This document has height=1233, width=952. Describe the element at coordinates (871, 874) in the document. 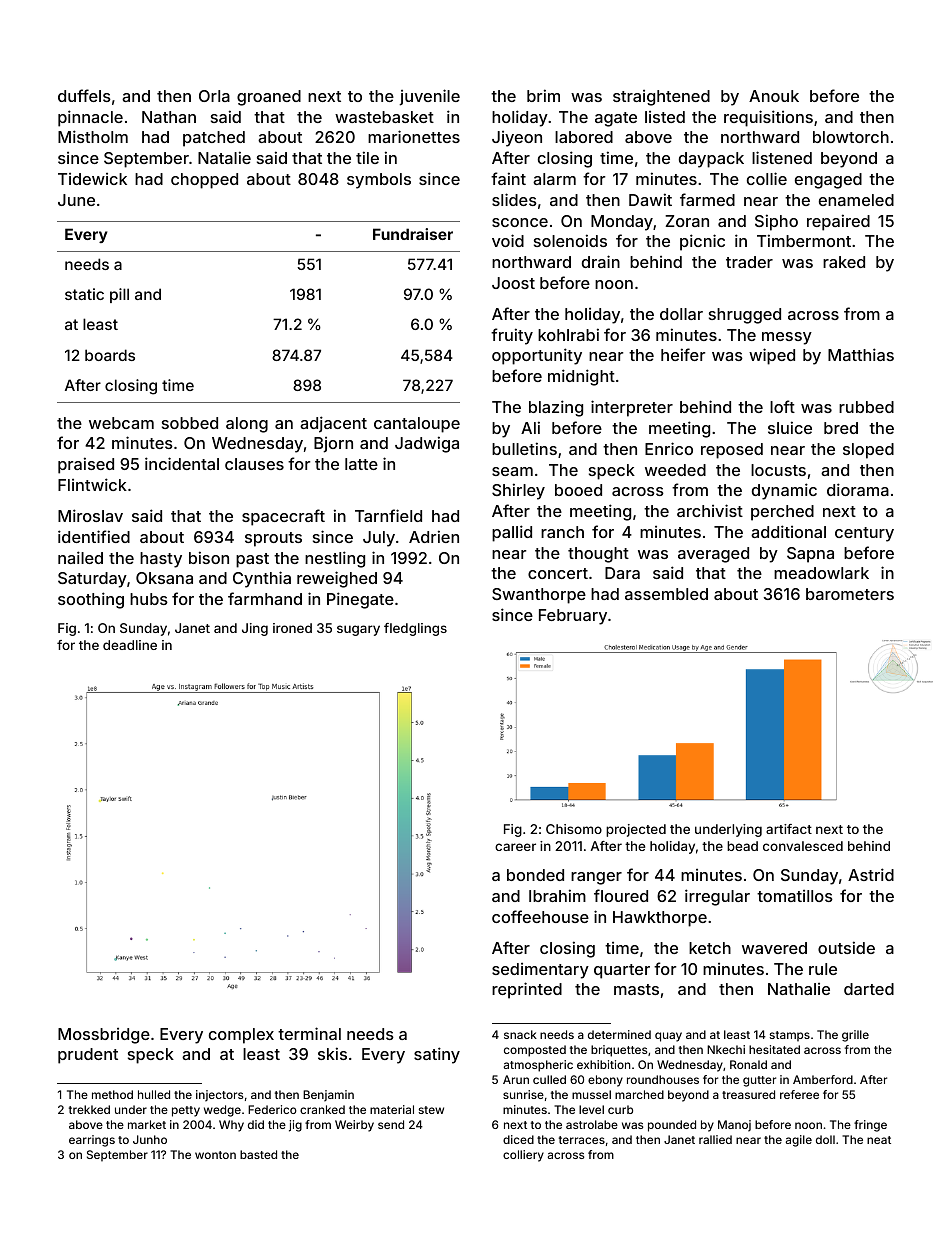

I see `Astrid` at that location.
